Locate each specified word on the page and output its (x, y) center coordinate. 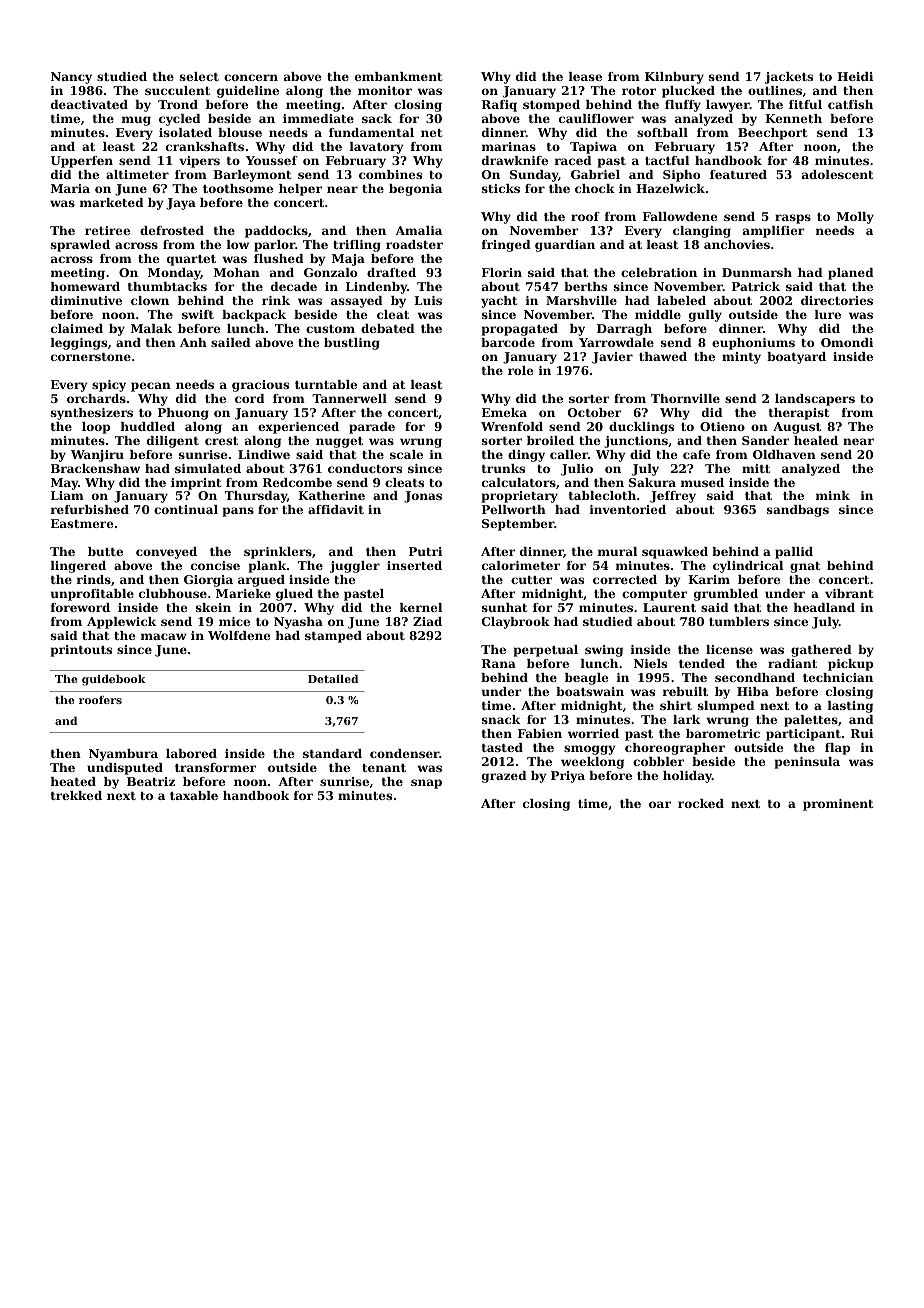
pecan (151, 387)
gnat (805, 567)
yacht (499, 302)
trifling (357, 246)
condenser (405, 753)
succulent (177, 90)
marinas (509, 146)
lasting (850, 707)
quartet (191, 260)
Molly (855, 218)
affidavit (336, 509)
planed (851, 274)
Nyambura (123, 755)
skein (213, 607)
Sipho (681, 176)
